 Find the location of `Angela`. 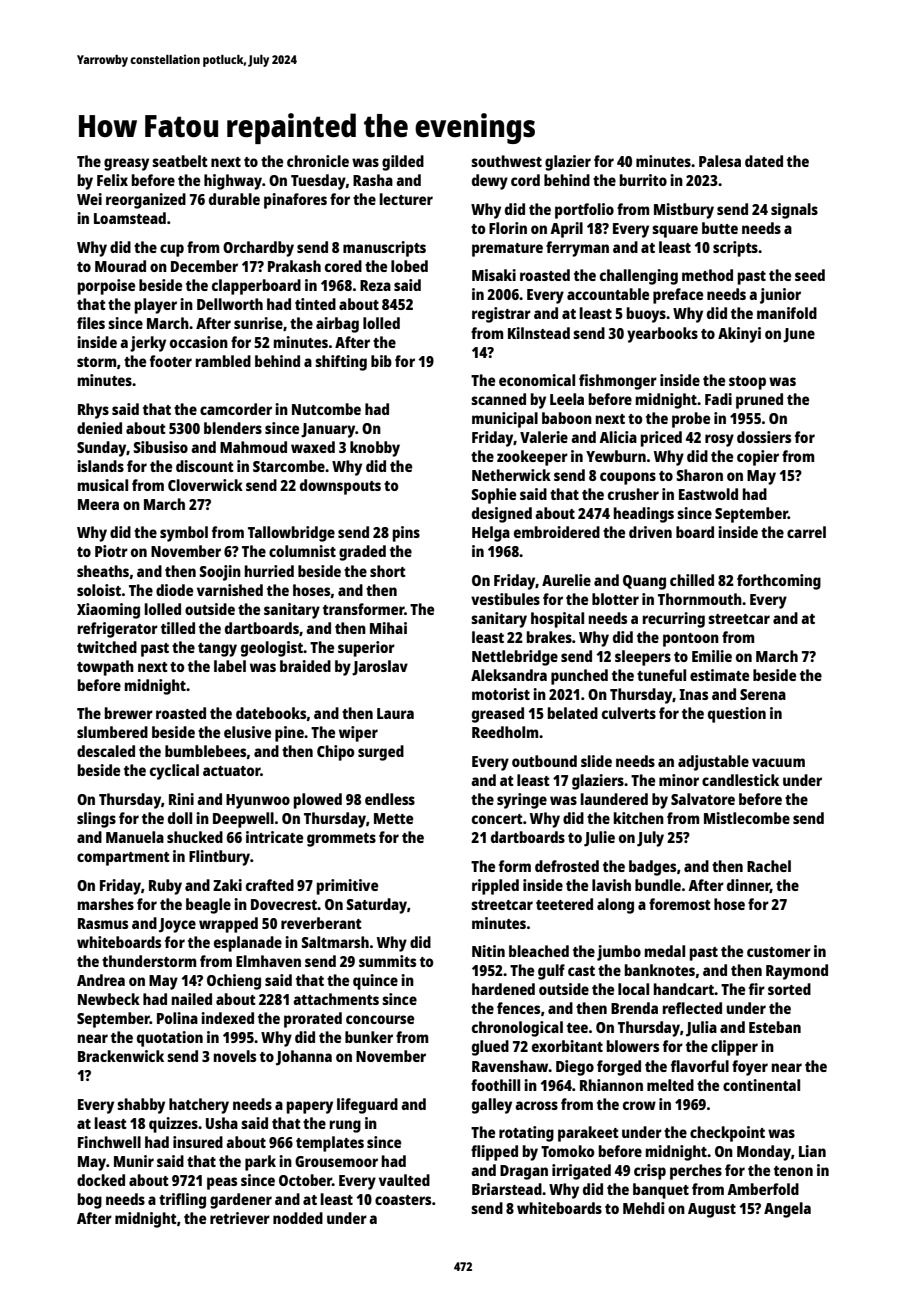

Angela is located at coordinates (787, 1210).
